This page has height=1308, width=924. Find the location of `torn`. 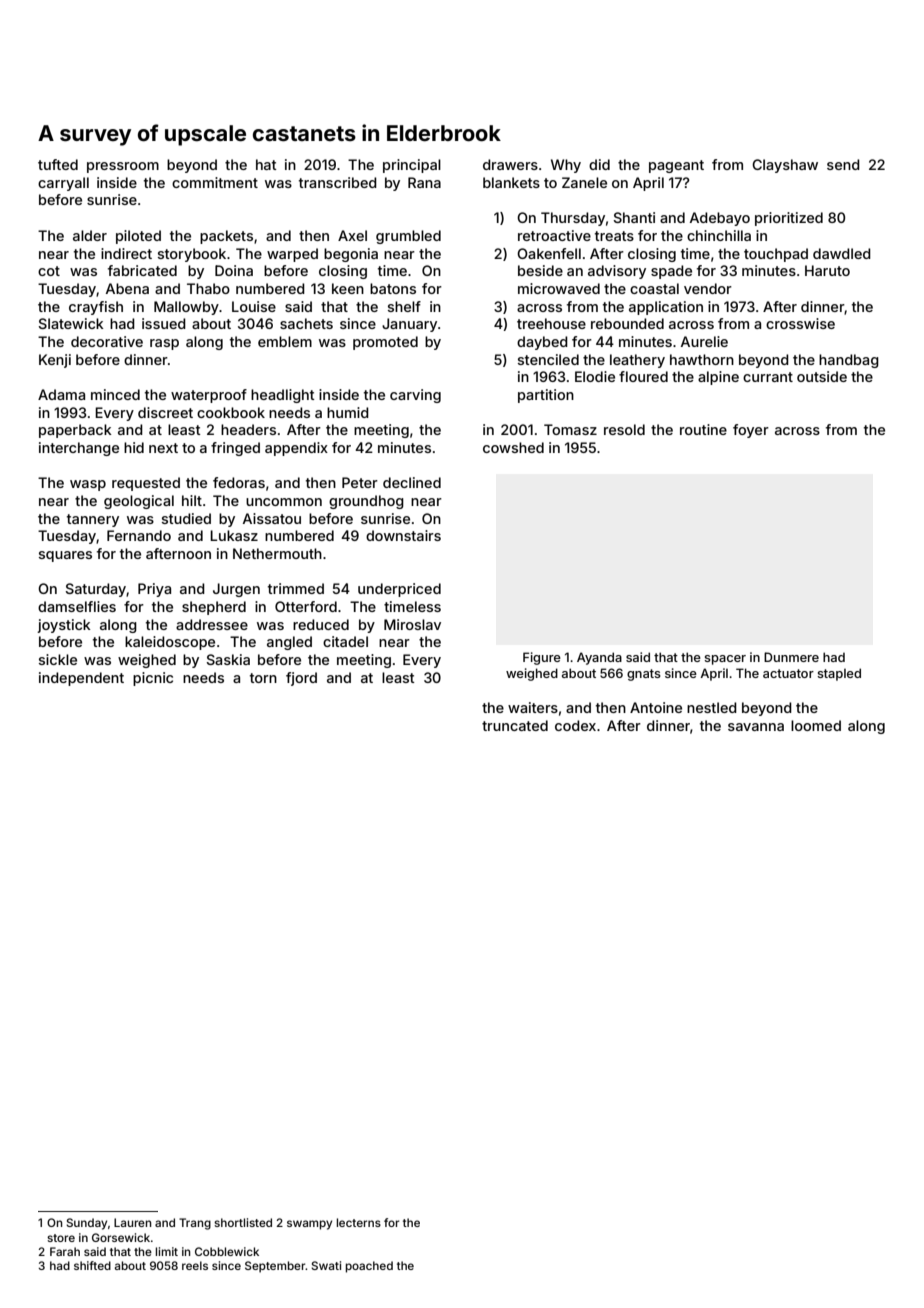

torn is located at coordinates (263, 678).
